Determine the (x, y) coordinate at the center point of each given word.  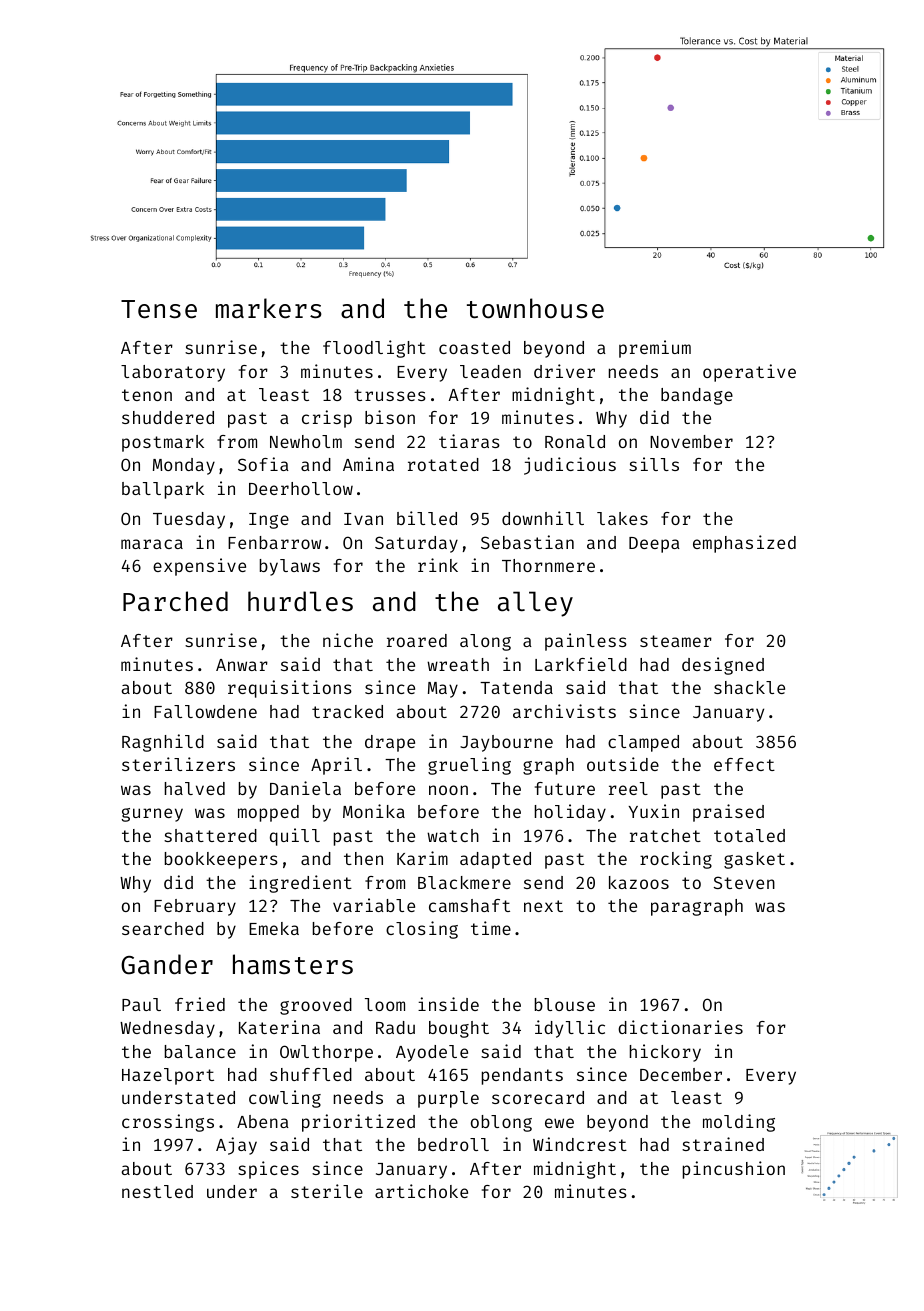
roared (417, 640)
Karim (422, 858)
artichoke (421, 1191)
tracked (347, 711)
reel (628, 788)
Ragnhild (163, 743)
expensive (199, 567)
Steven (744, 882)
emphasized (744, 544)
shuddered (168, 417)
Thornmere (548, 565)
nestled (157, 1191)
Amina (368, 464)
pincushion (734, 1170)
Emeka (274, 928)
